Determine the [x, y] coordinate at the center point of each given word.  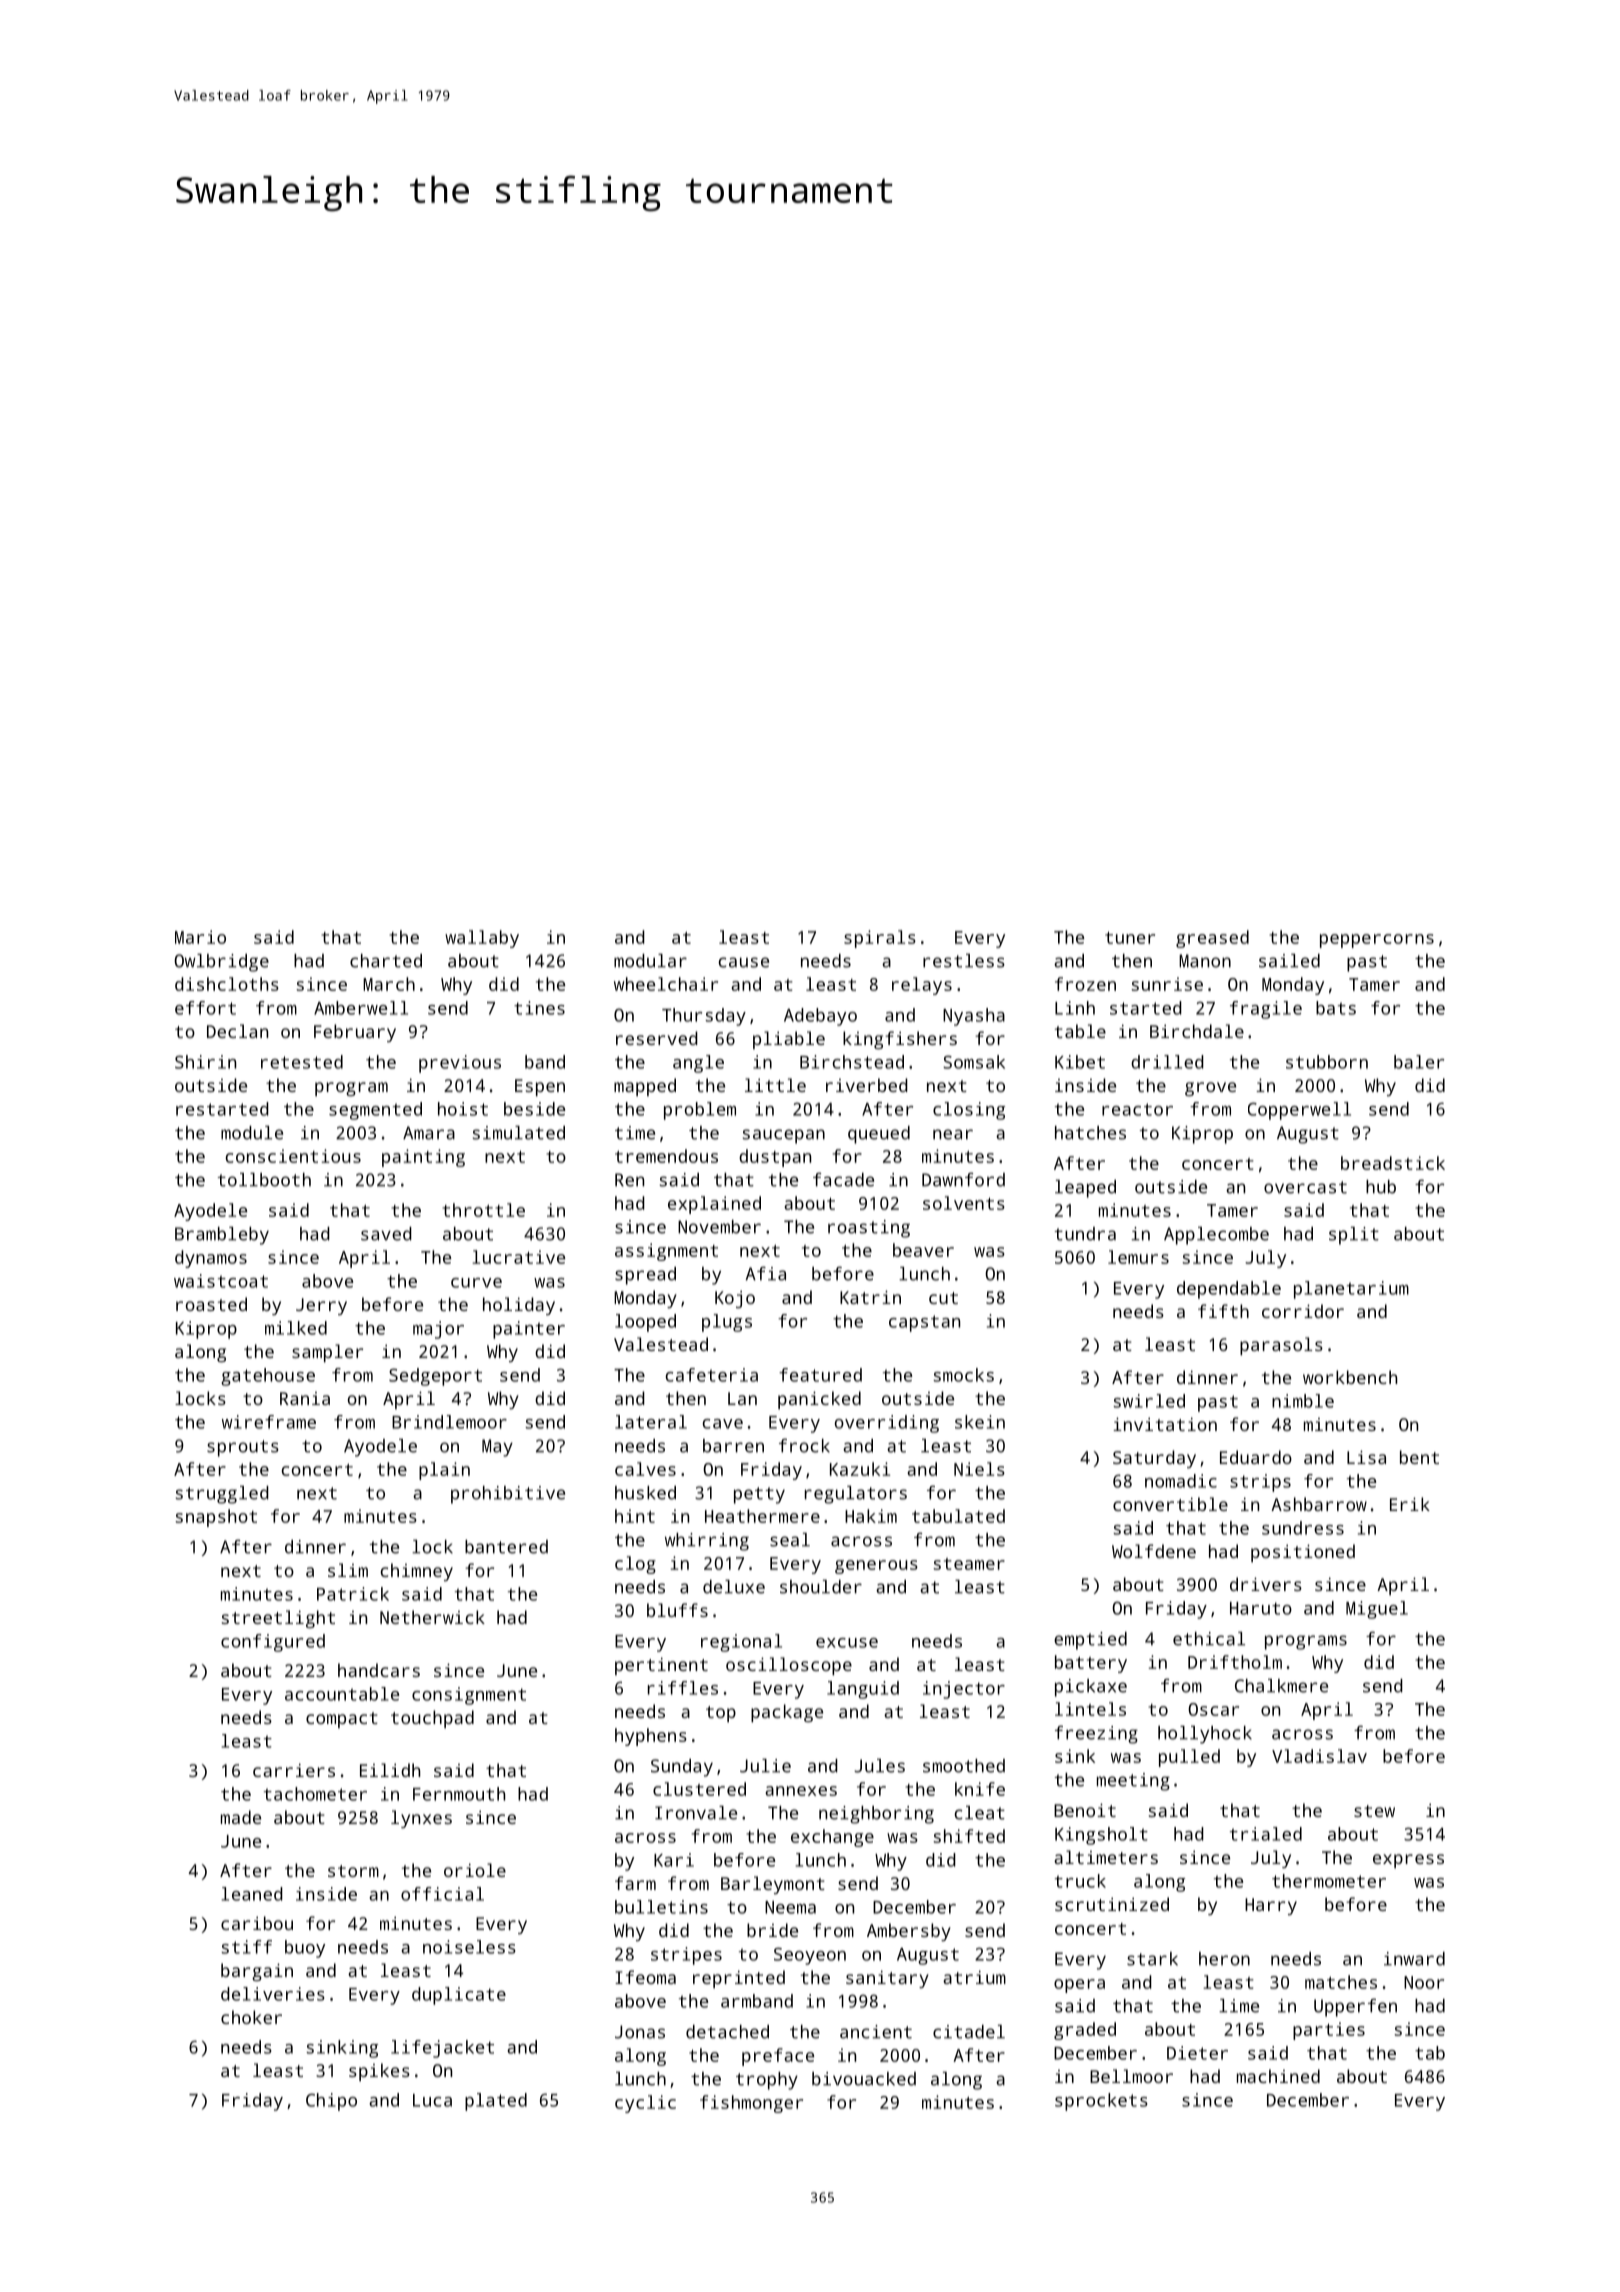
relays [922, 986]
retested [302, 1062]
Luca [432, 2100]
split [1354, 1236]
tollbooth [264, 1180]
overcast [1305, 1187]
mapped [645, 1087]
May [497, 1448]
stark [1152, 1959]
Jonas [640, 2032]
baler [1419, 1062]
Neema [790, 1907]
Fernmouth [459, 1794]
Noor [1424, 1982]
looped [645, 1323]
